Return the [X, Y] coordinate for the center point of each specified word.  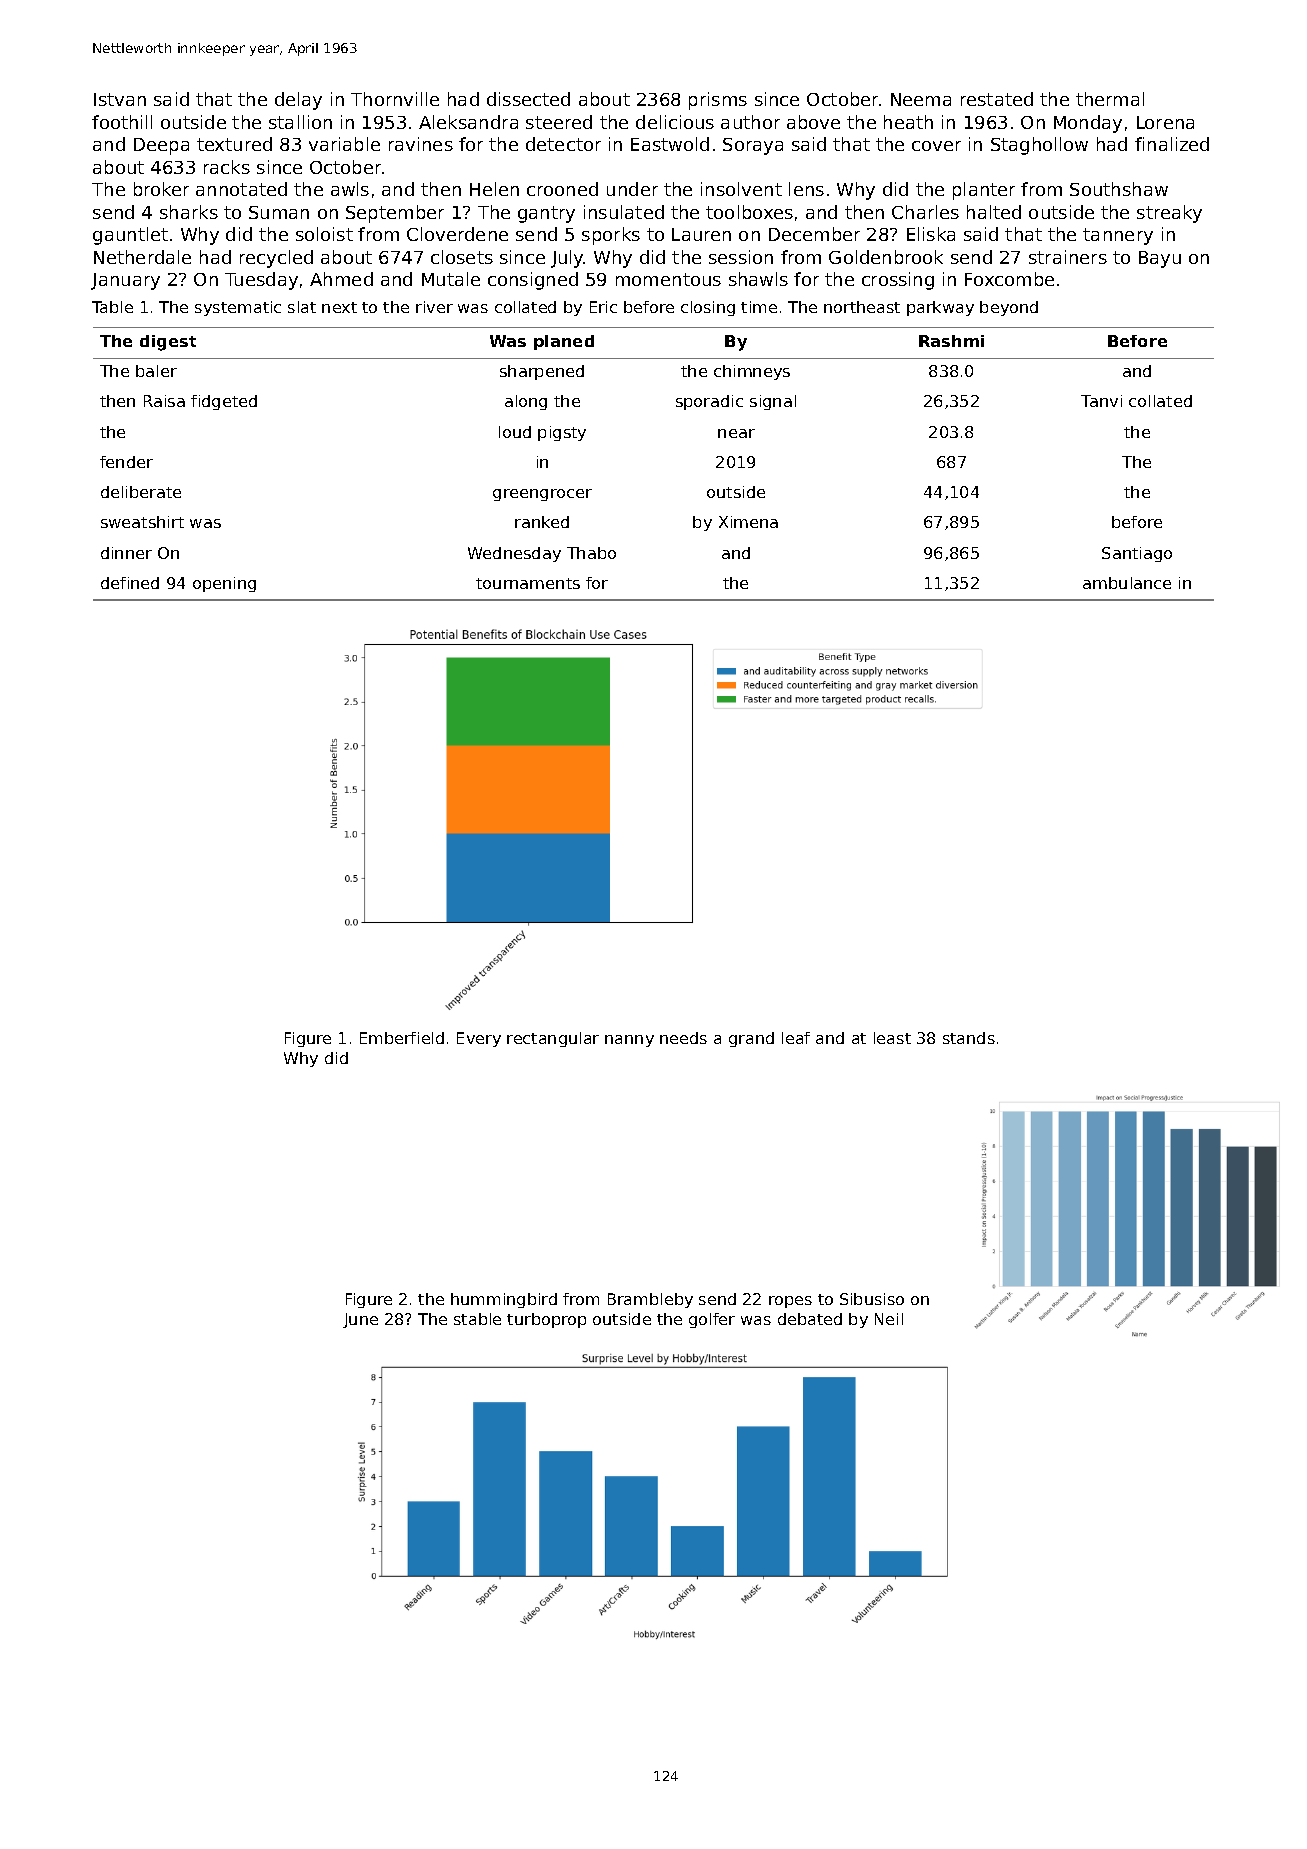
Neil [889, 1319]
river [434, 307]
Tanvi [1101, 401]
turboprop [546, 1320]
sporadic [709, 402]
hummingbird [504, 1300]
